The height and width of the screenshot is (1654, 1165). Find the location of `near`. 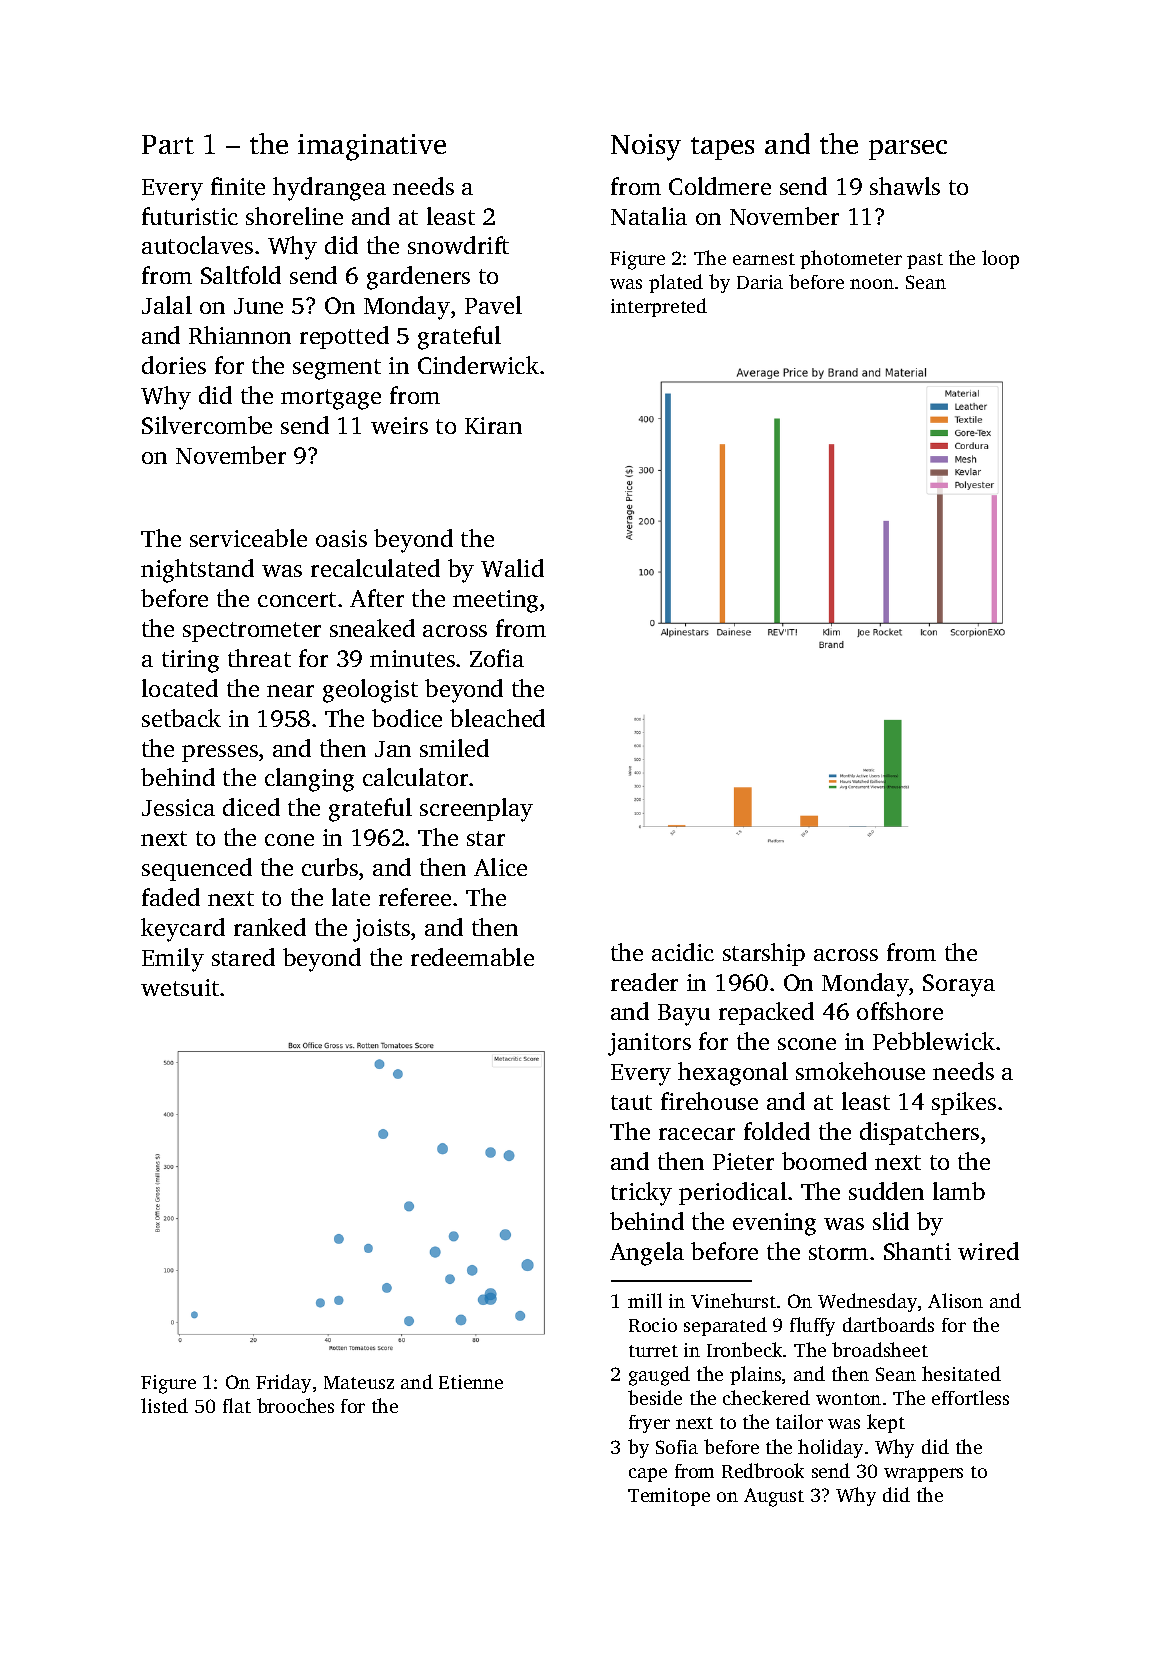

near is located at coordinates (290, 691).
